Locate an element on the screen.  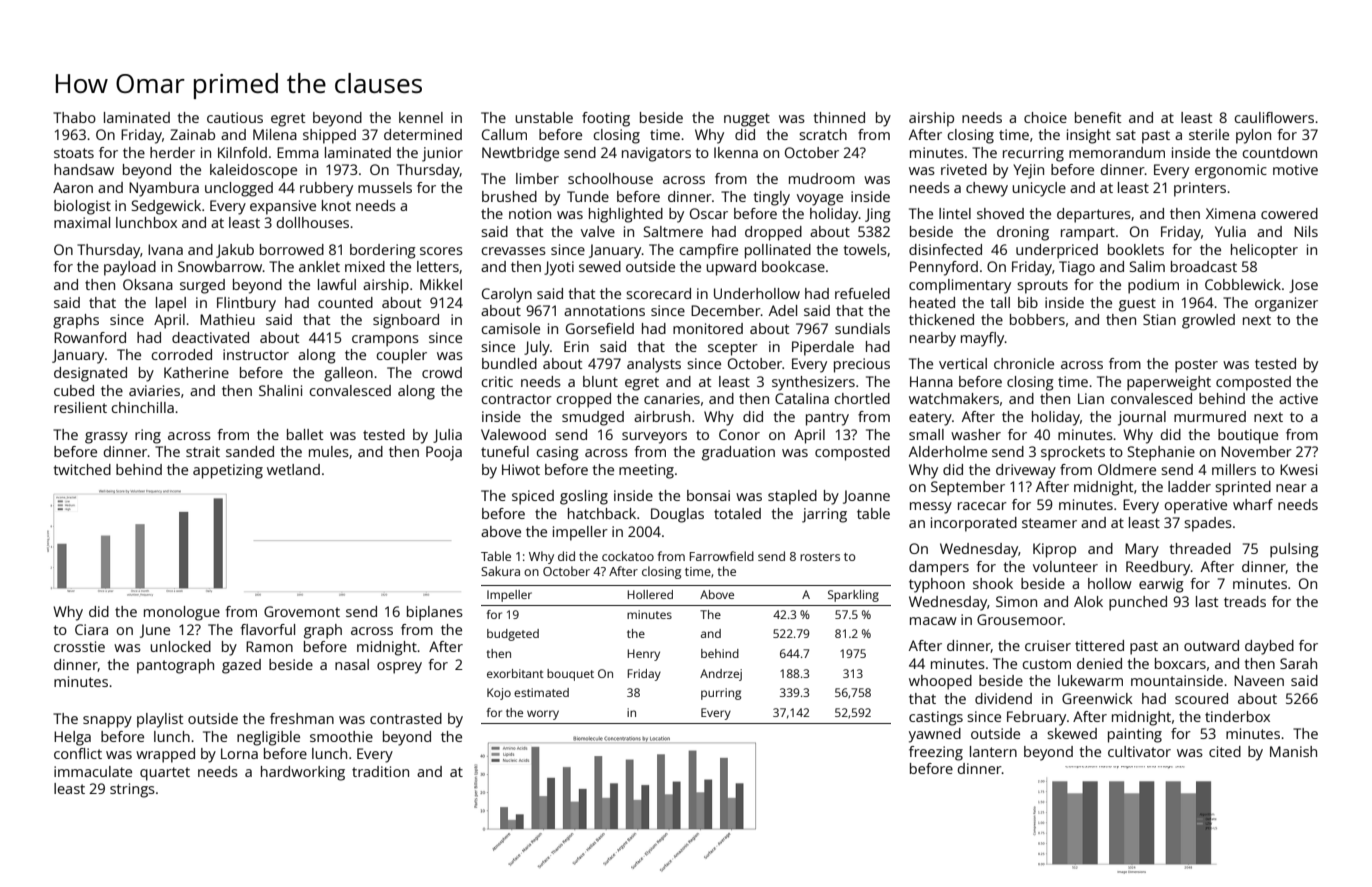
cauliflowers is located at coordinates (1274, 117).
